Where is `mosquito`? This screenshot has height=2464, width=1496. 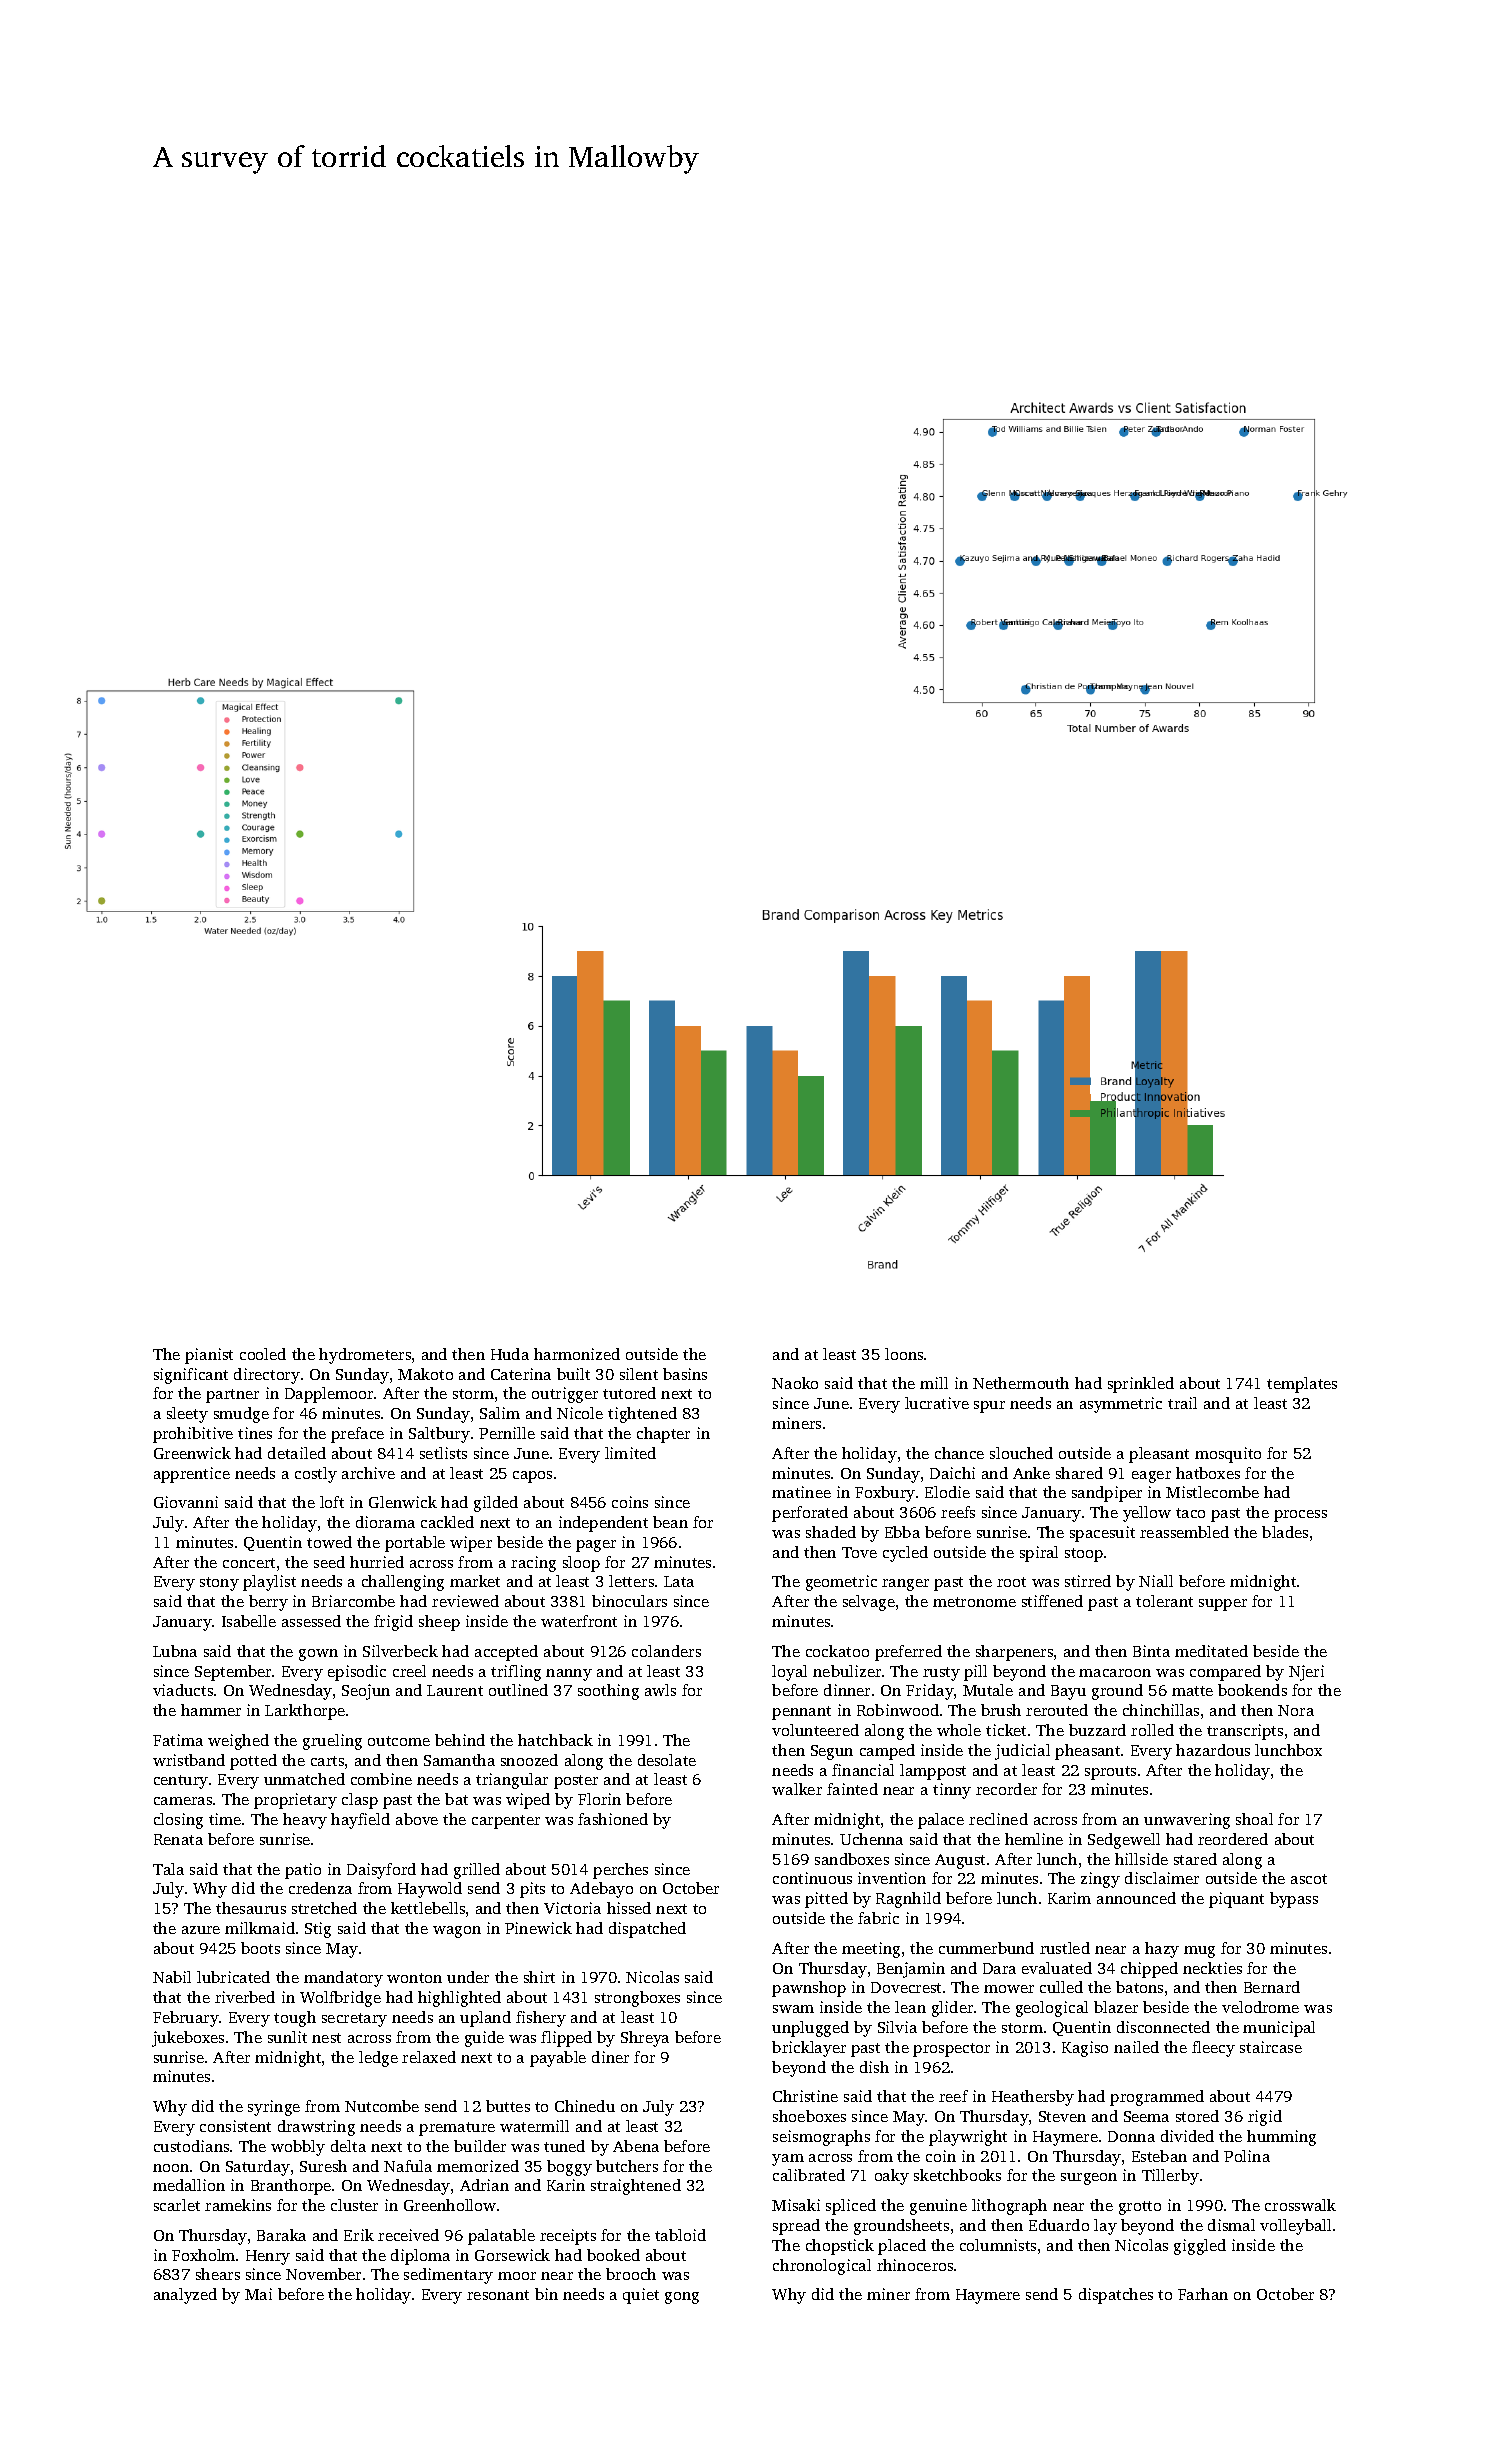 mosquito is located at coordinates (1228, 1455).
